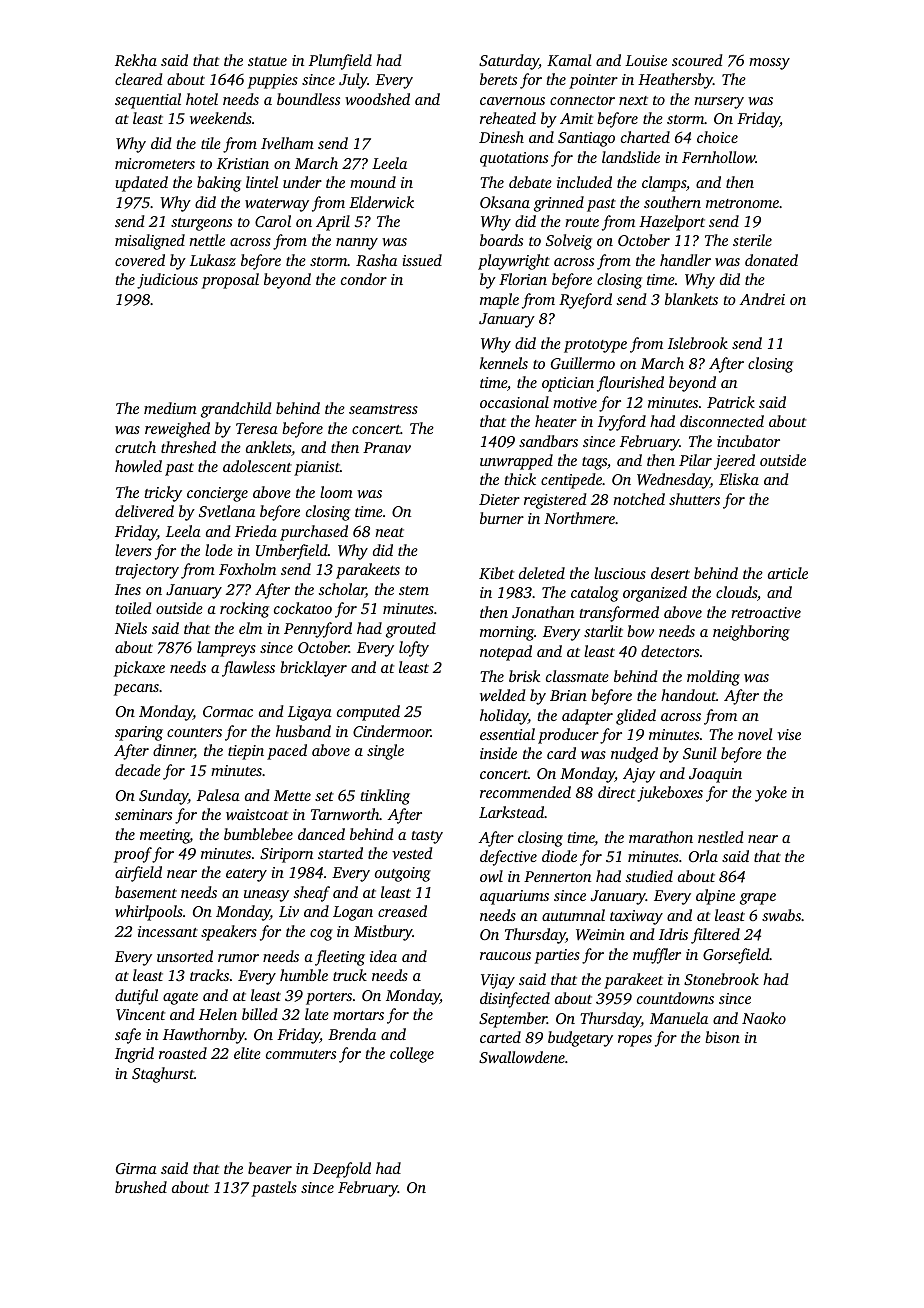 The width and height of the page is (924, 1308). What do you see at coordinates (148, 101) in the page?
I see `sequential` at bounding box center [148, 101].
